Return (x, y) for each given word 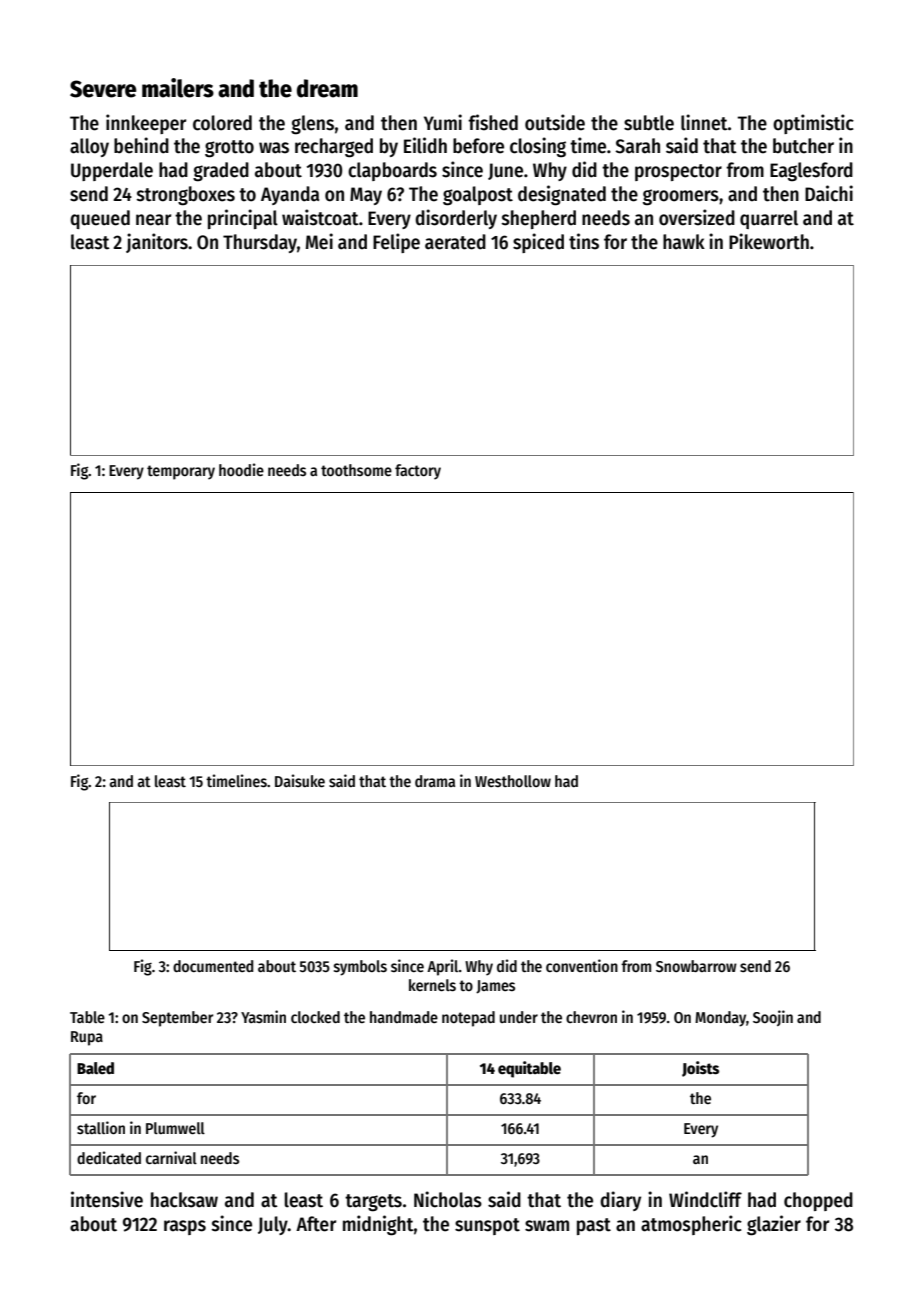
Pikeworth (769, 241)
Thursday (260, 243)
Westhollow (513, 781)
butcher (803, 146)
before (478, 146)
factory (418, 472)
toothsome (356, 470)
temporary (181, 472)
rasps (185, 1227)
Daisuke (300, 781)
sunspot (487, 1226)
